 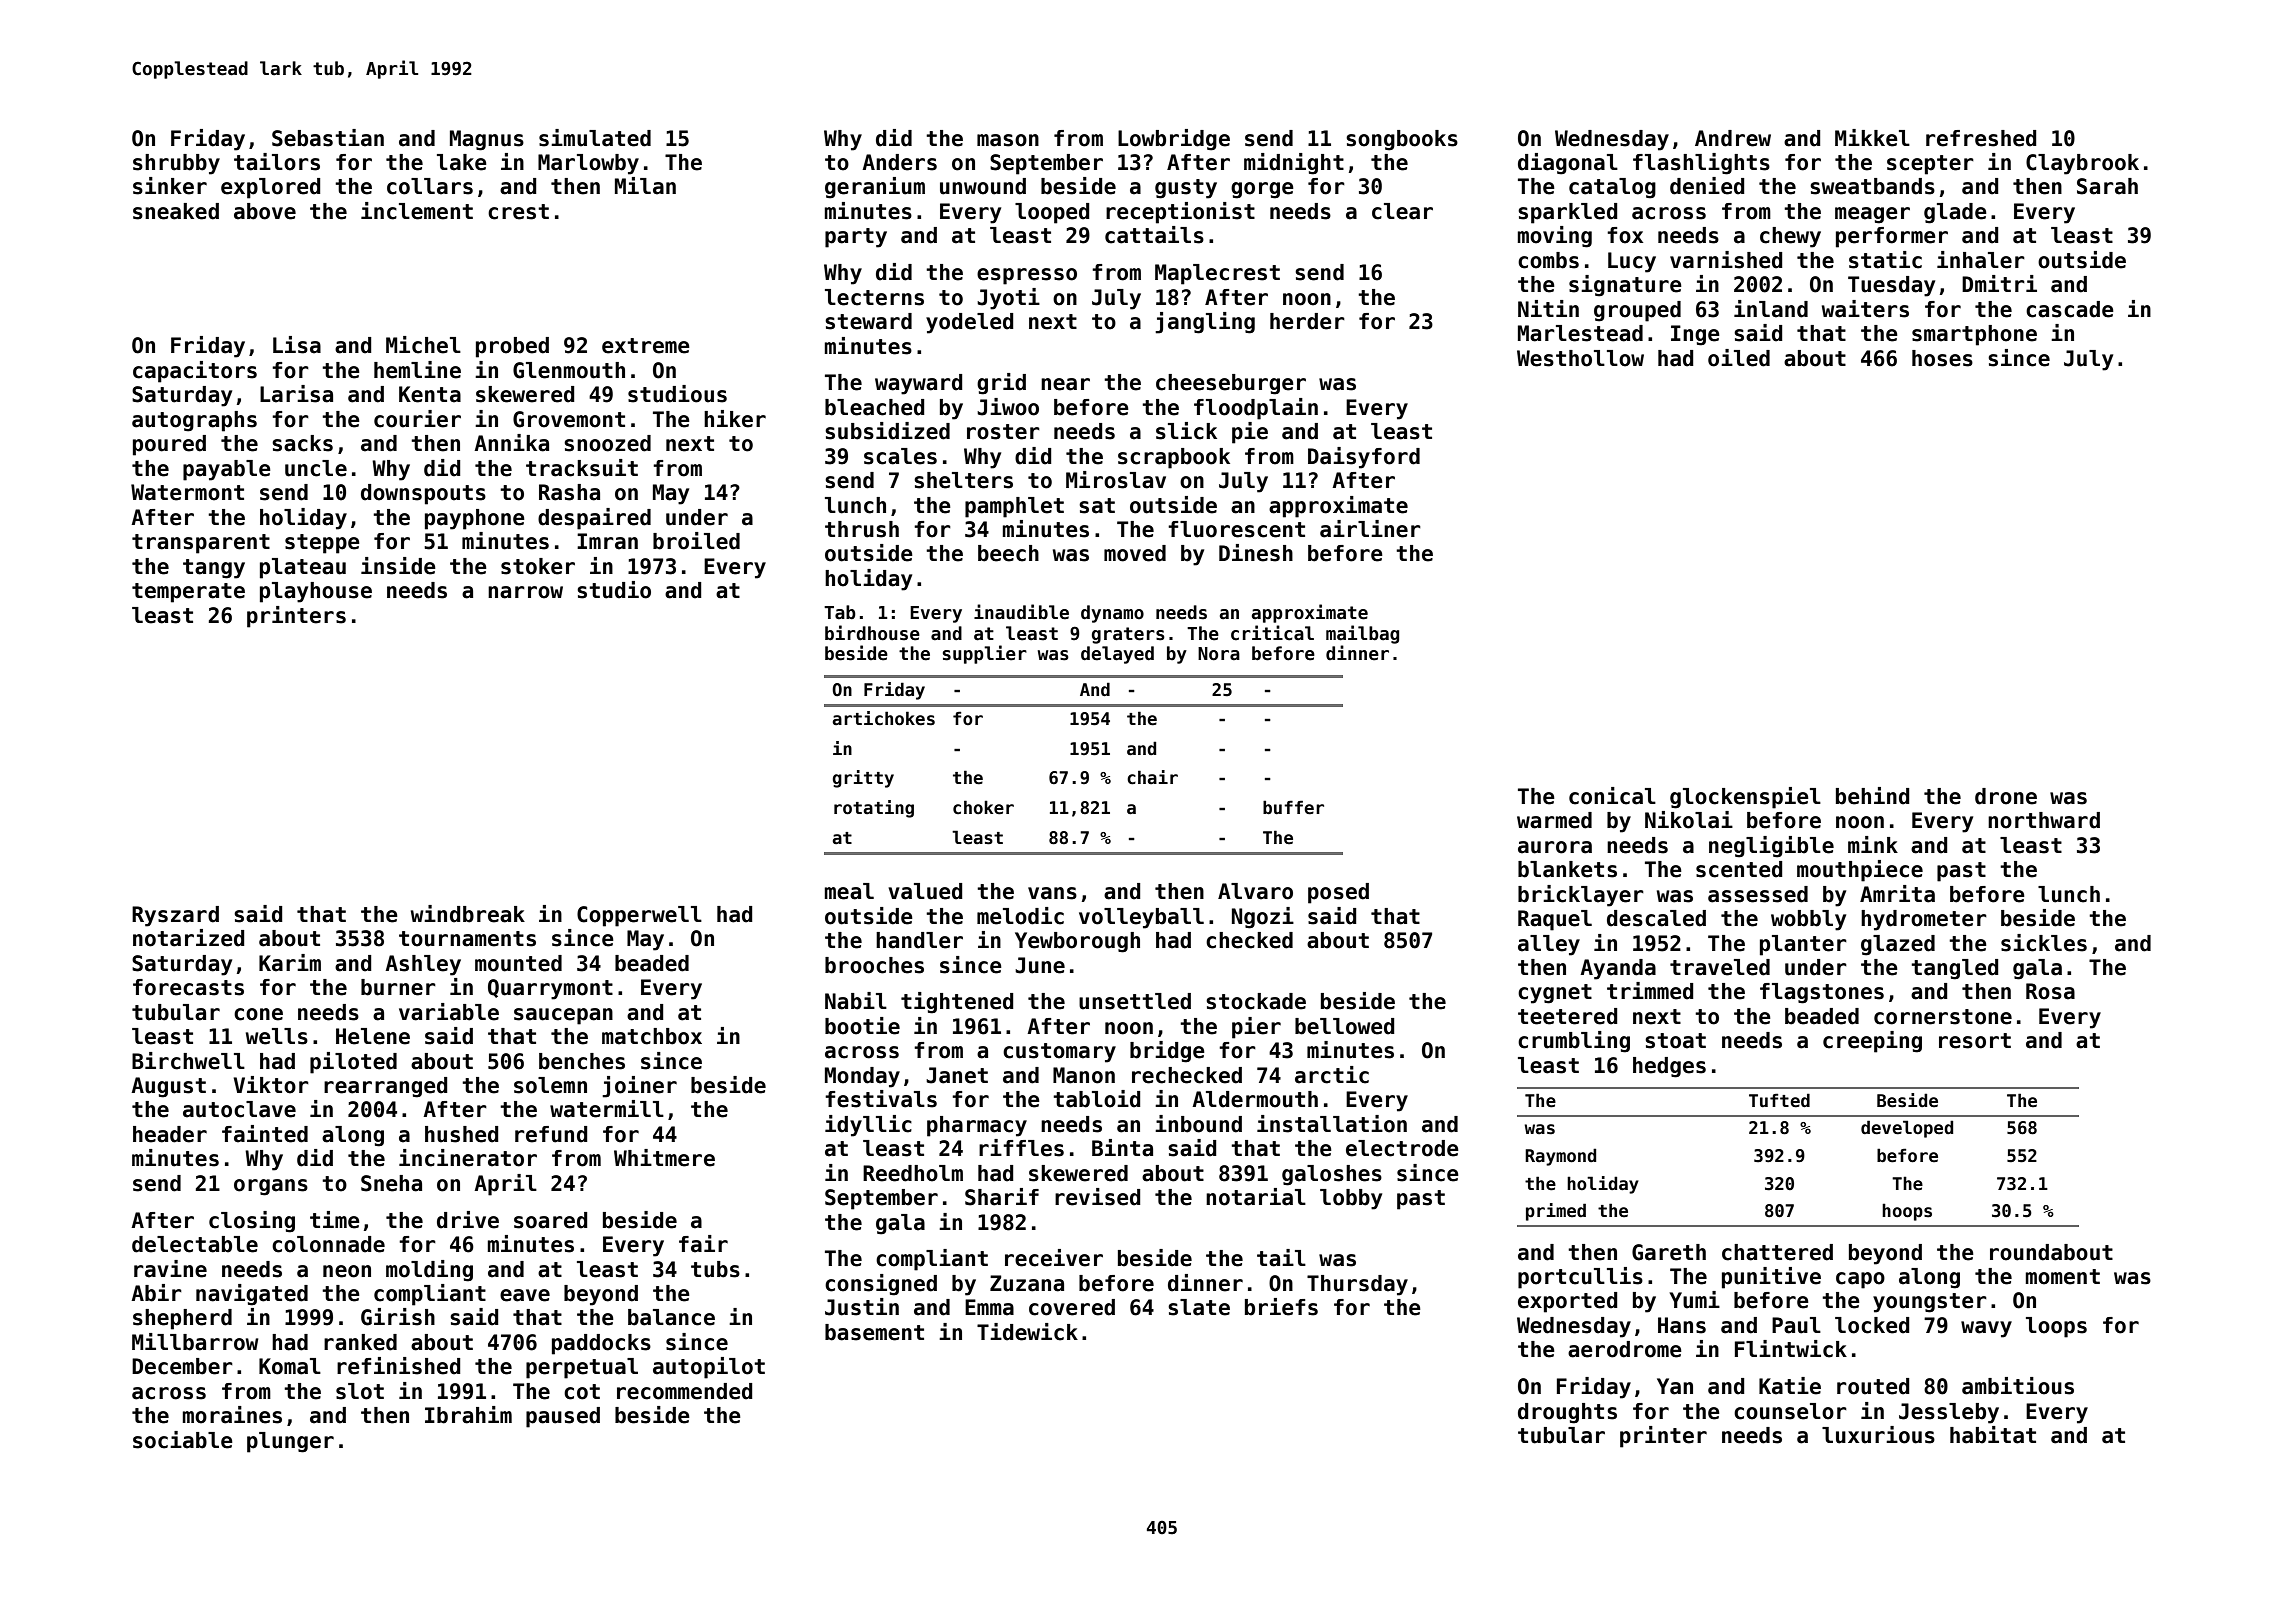 I want to click on mouthpiece, so click(x=1860, y=871).
